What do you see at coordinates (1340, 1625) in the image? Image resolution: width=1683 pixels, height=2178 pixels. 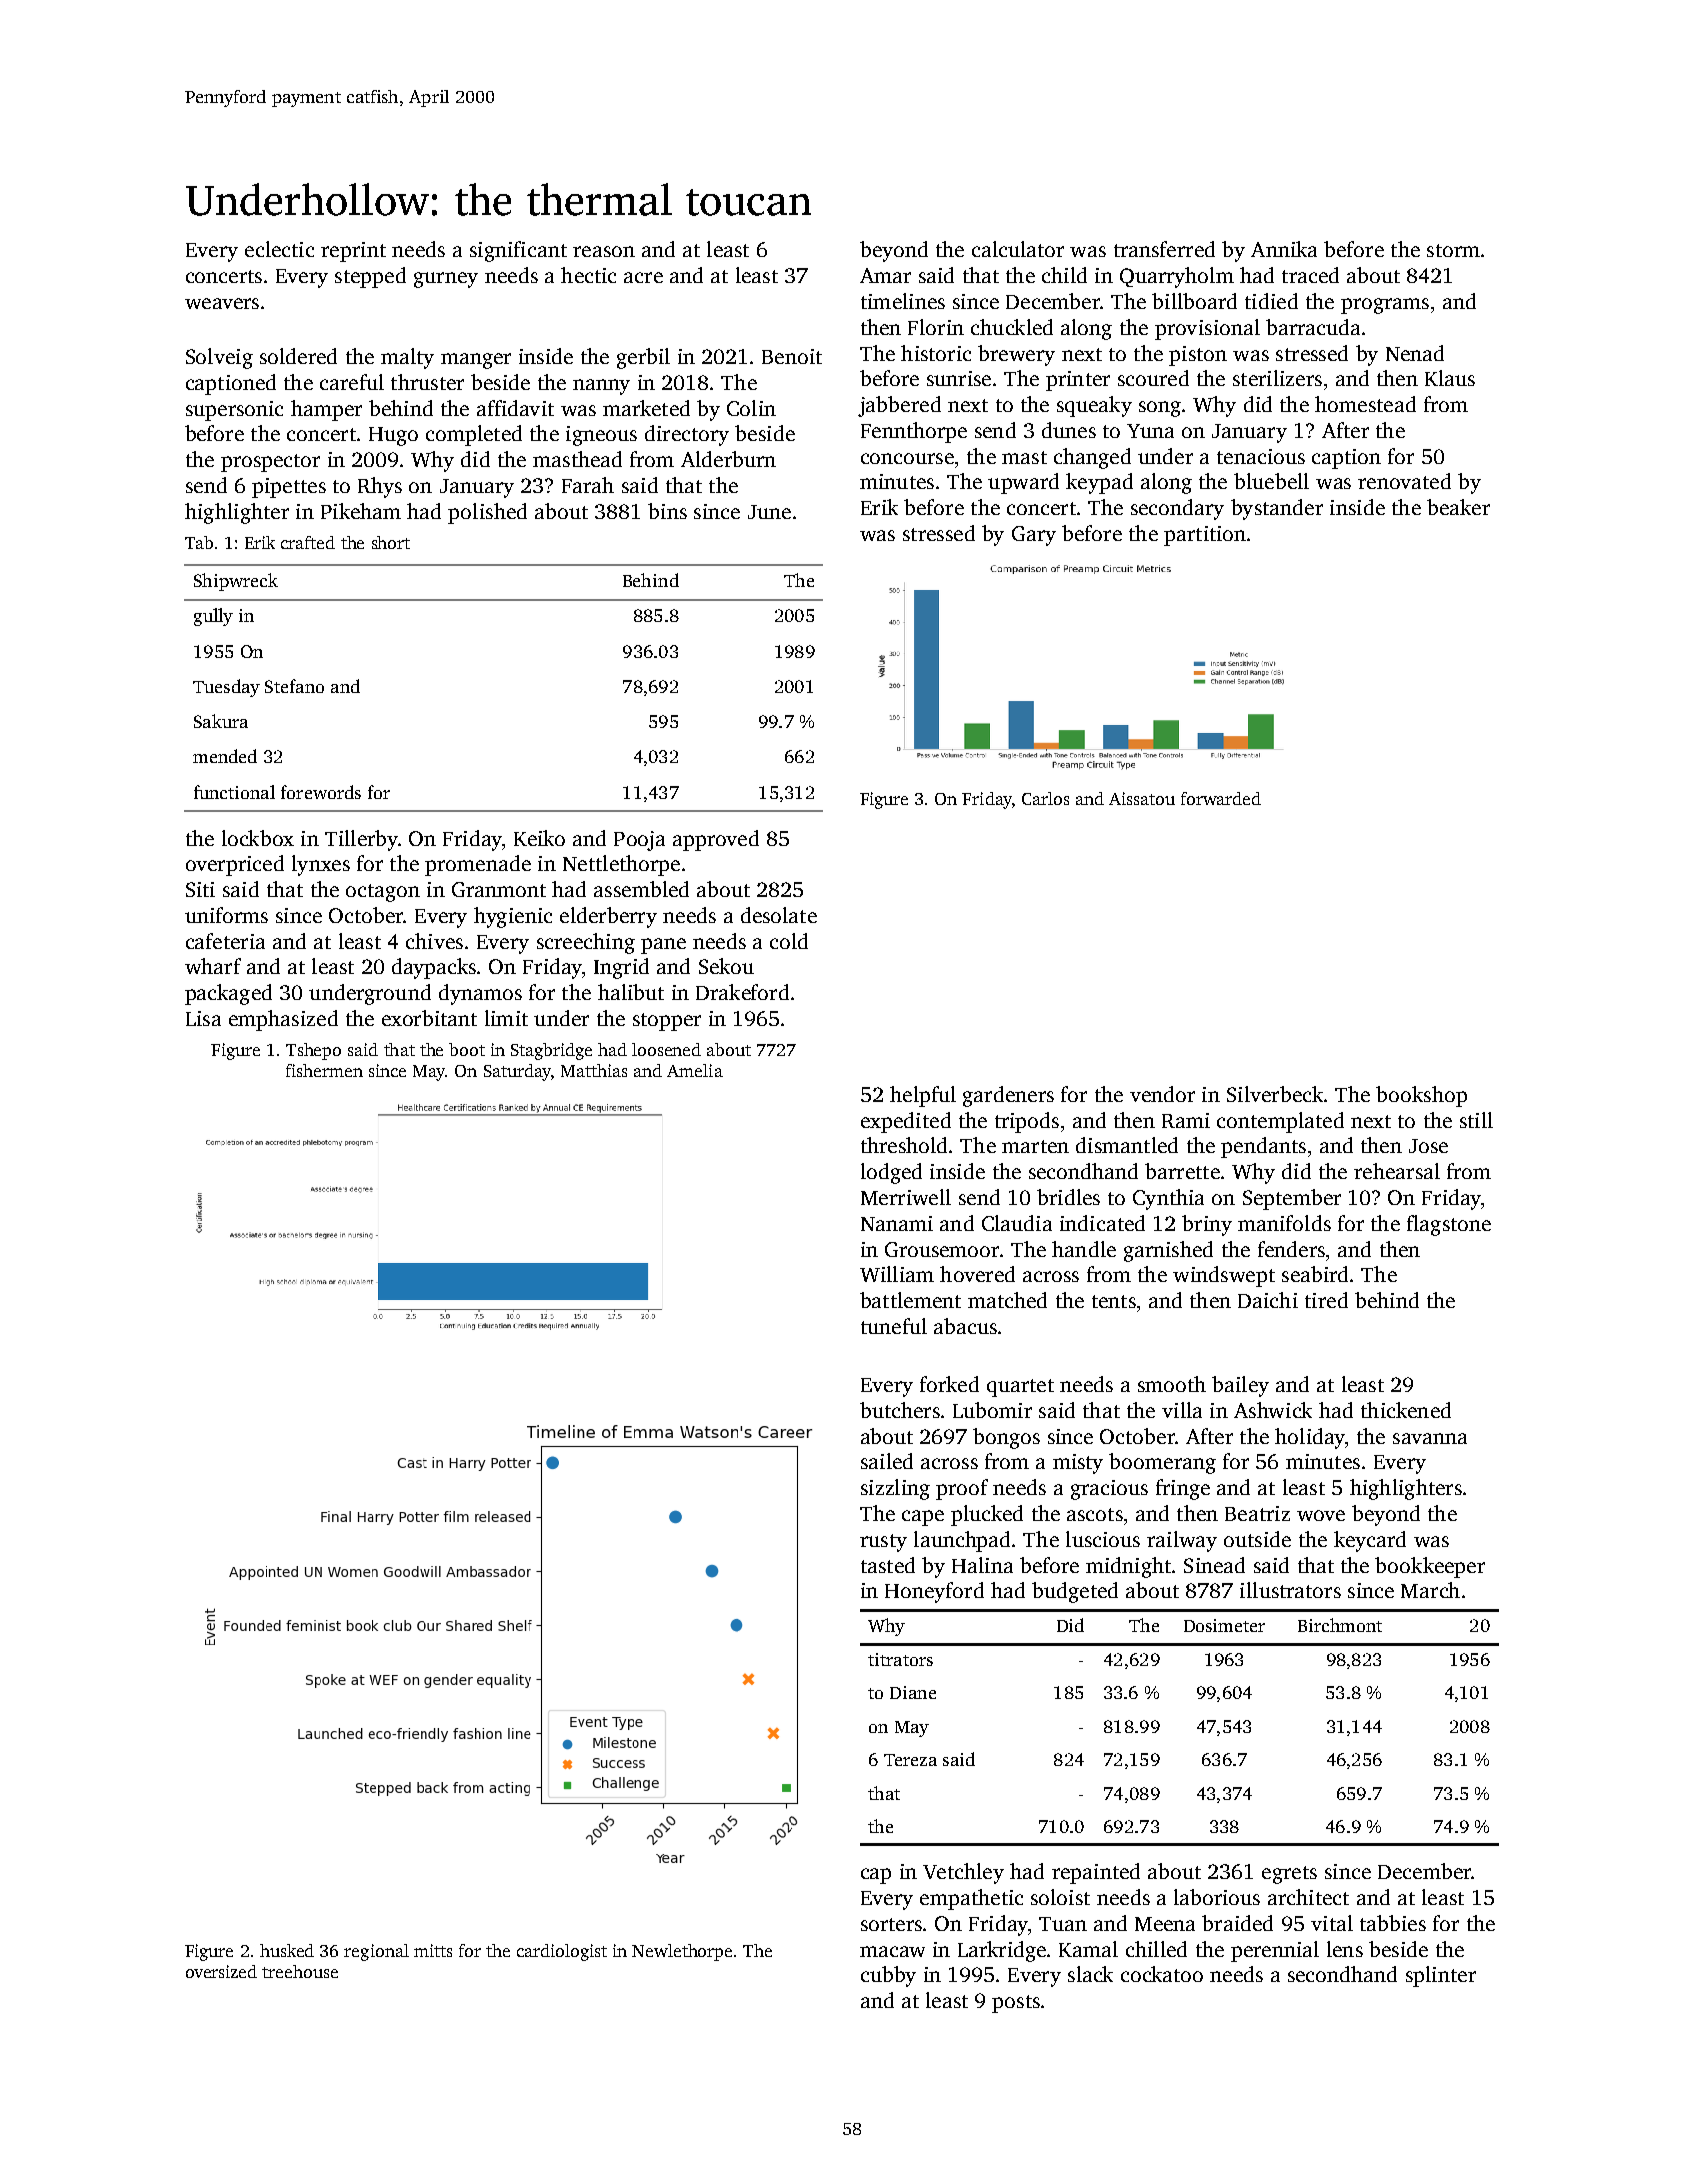 I see `Birchmont` at bounding box center [1340, 1625].
